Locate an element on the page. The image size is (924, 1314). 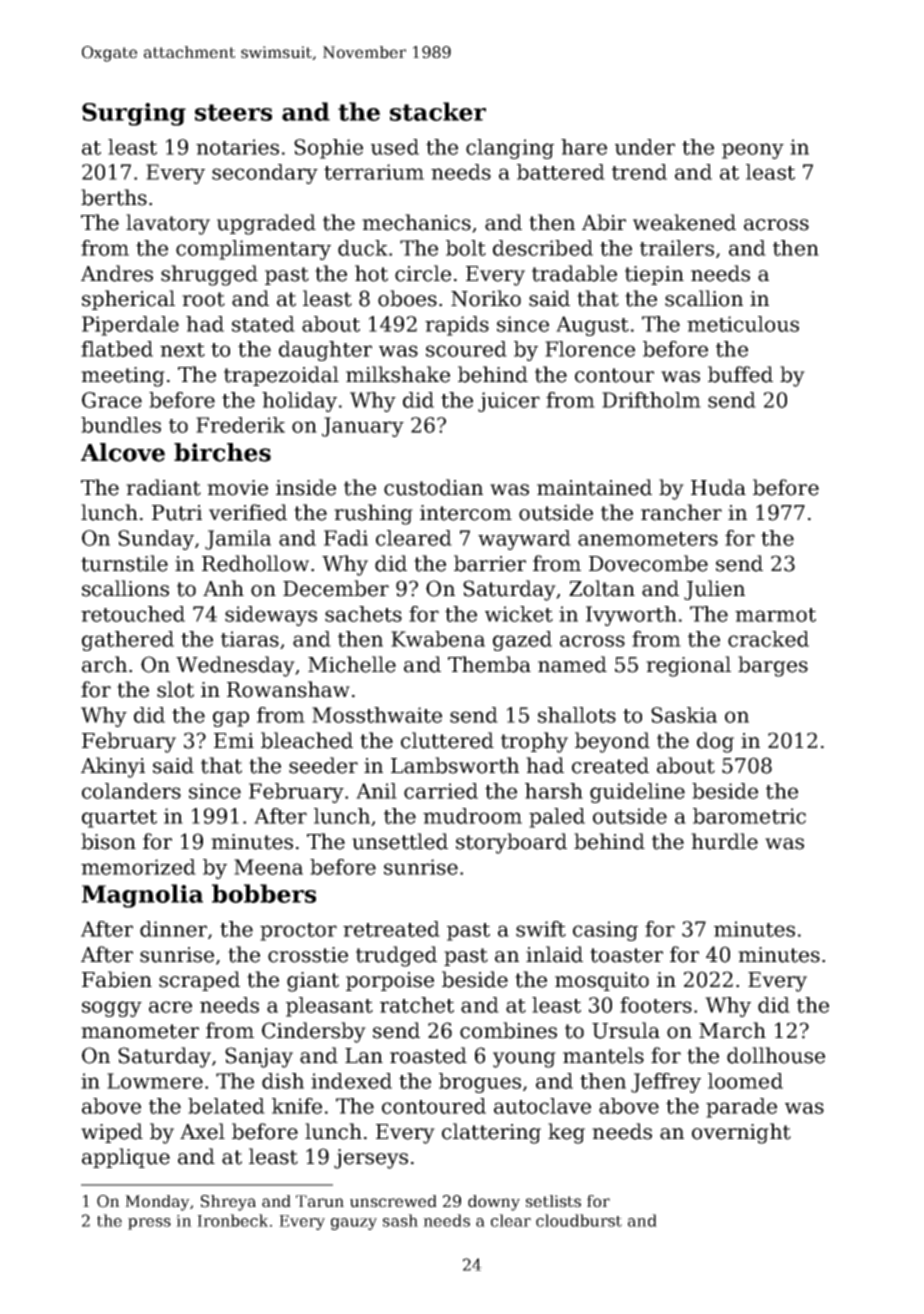
duck is located at coordinates (363, 248).
